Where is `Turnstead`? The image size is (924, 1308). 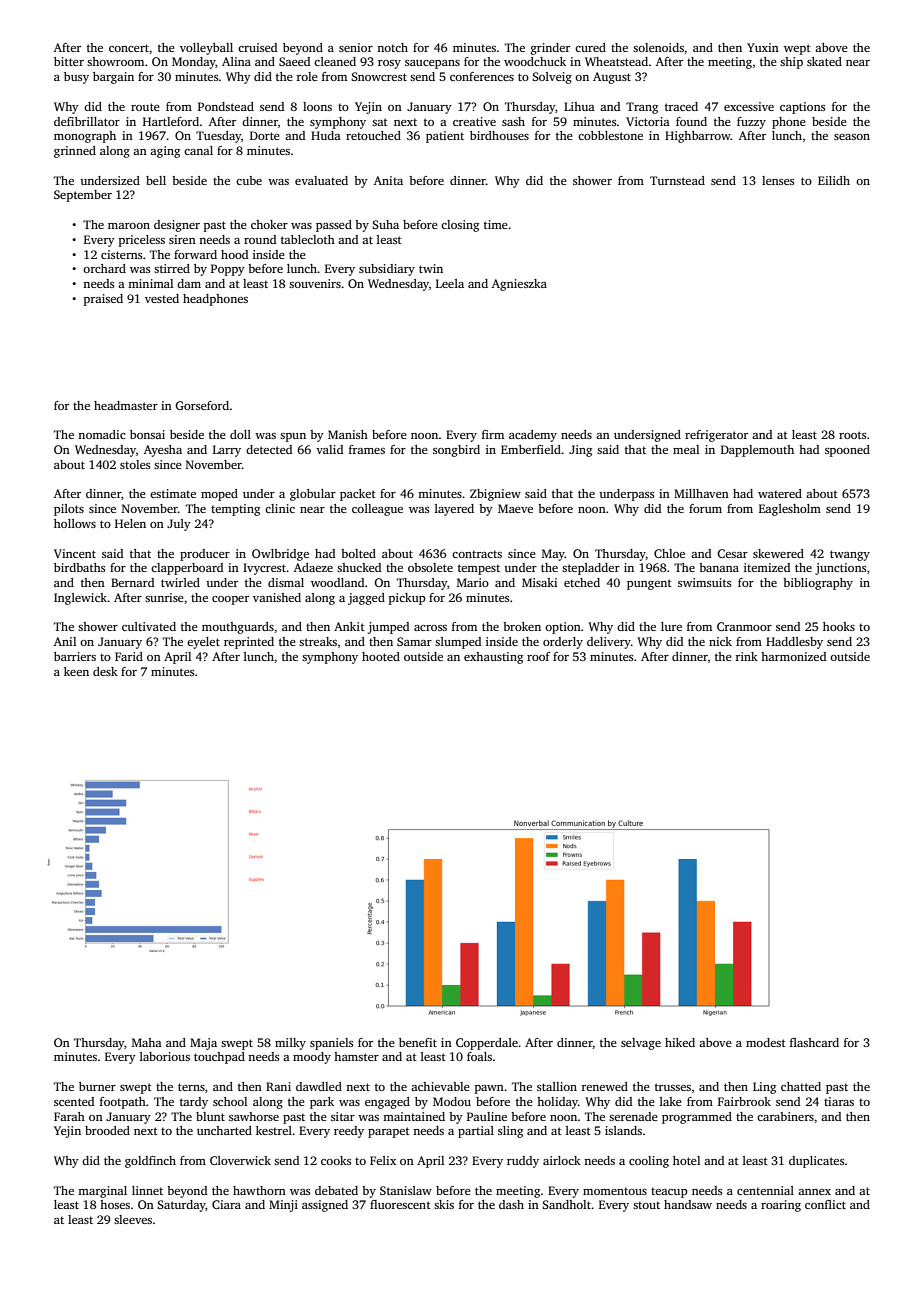 Turnstead is located at coordinates (677, 180).
